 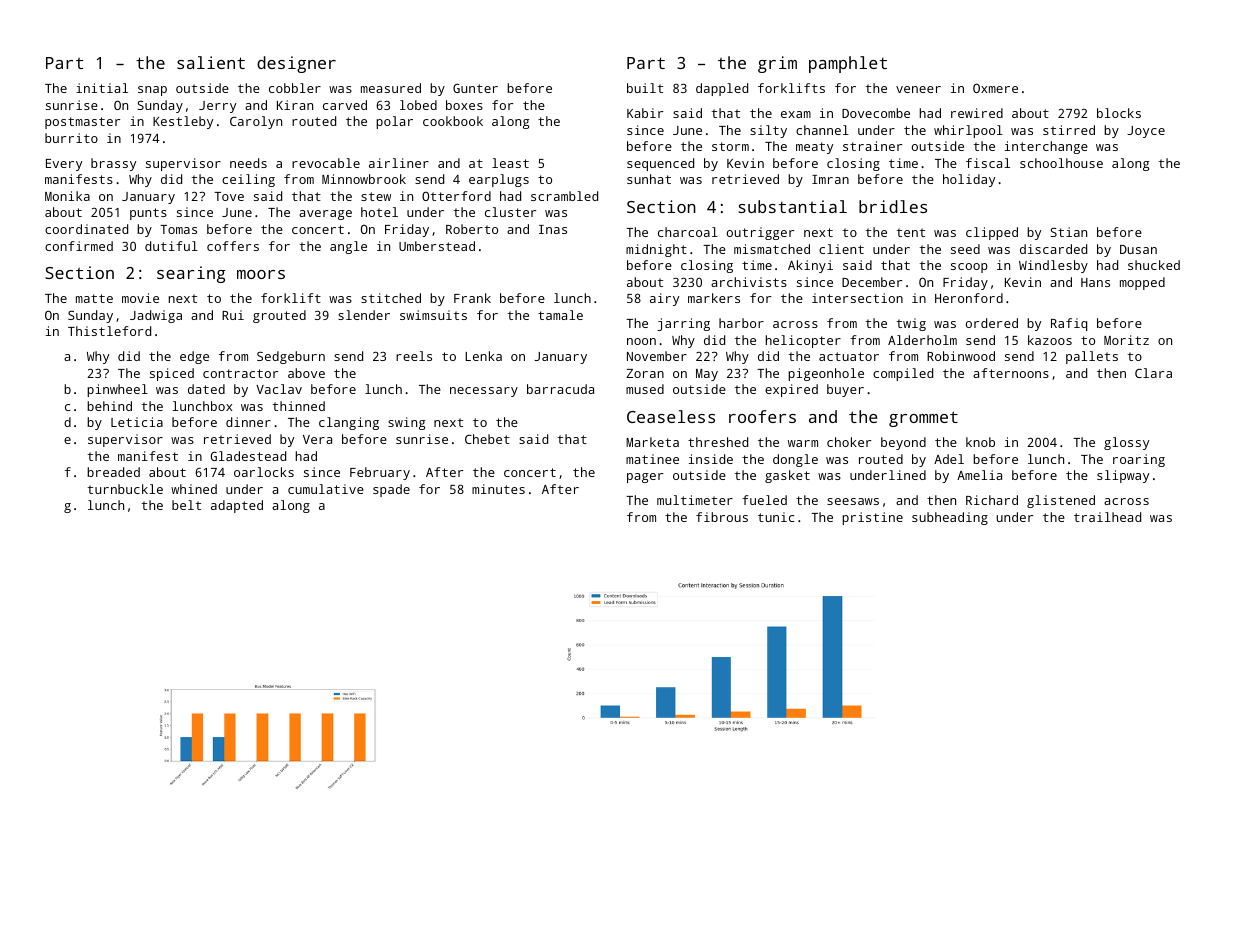 I want to click on schoolhouse, so click(x=1061, y=163).
